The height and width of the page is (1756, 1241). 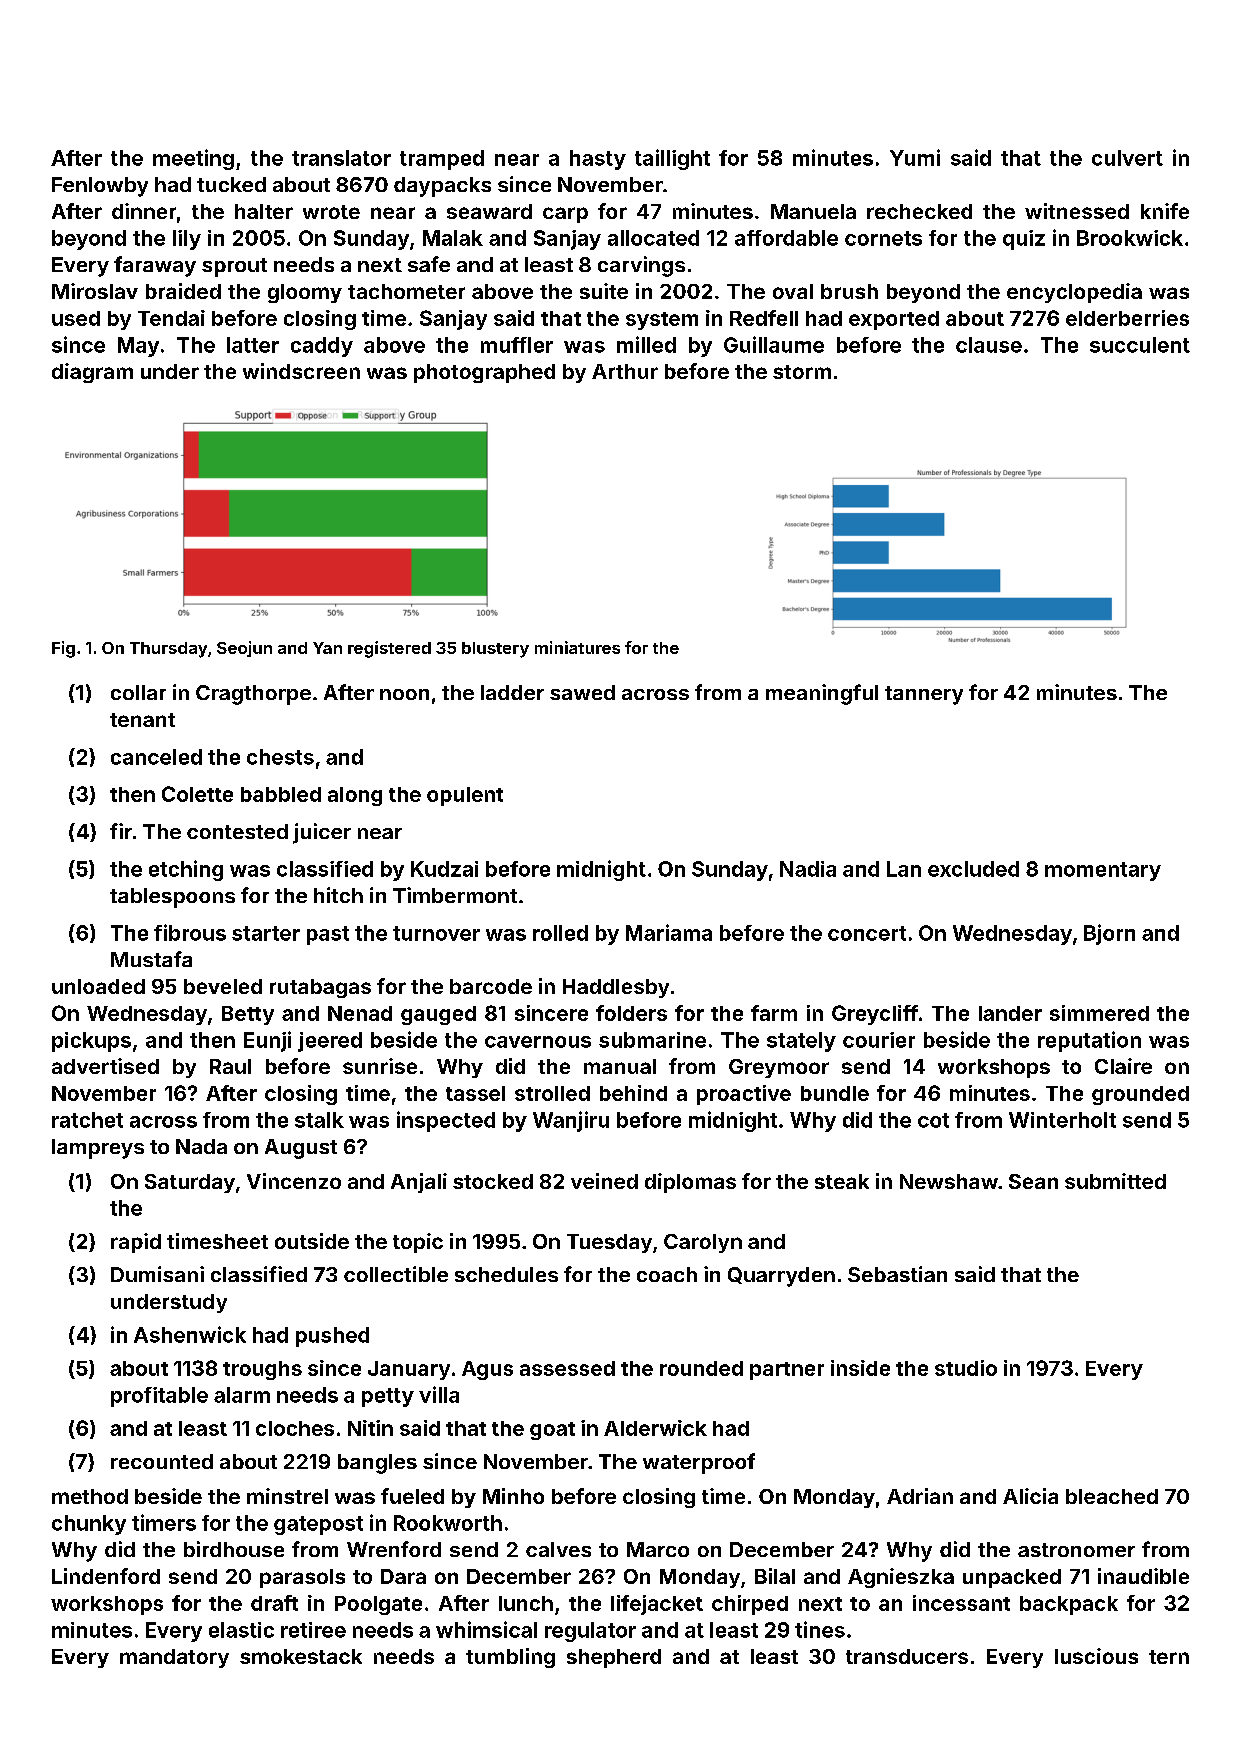 What do you see at coordinates (95, 291) in the page?
I see `Miroslav` at bounding box center [95, 291].
